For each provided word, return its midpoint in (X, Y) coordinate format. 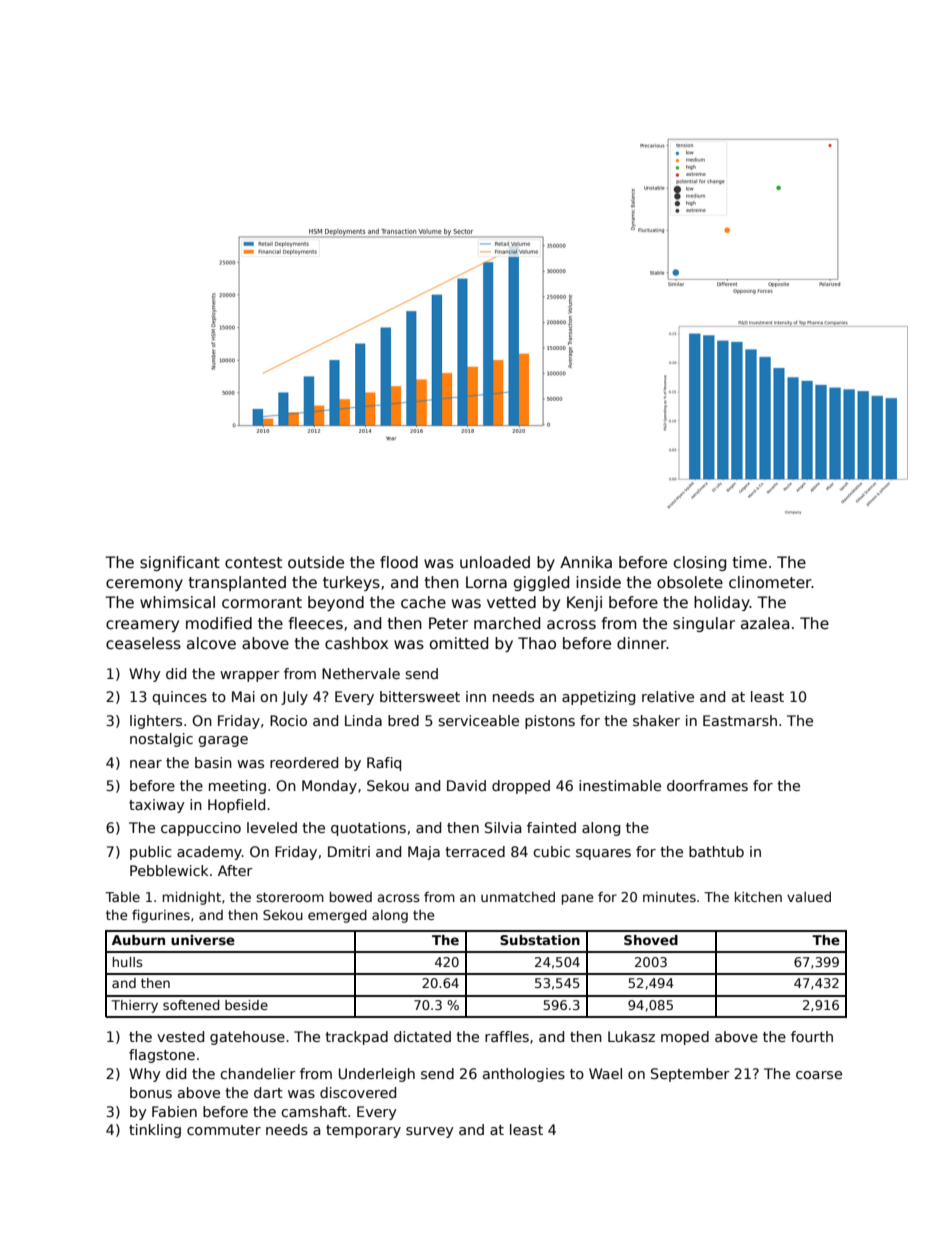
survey (429, 1132)
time (750, 562)
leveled (272, 827)
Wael (605, 1073)
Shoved (651, 940)
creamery (142, 626)
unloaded (495, 562)
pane (577, 899)
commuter (224, 1130)
